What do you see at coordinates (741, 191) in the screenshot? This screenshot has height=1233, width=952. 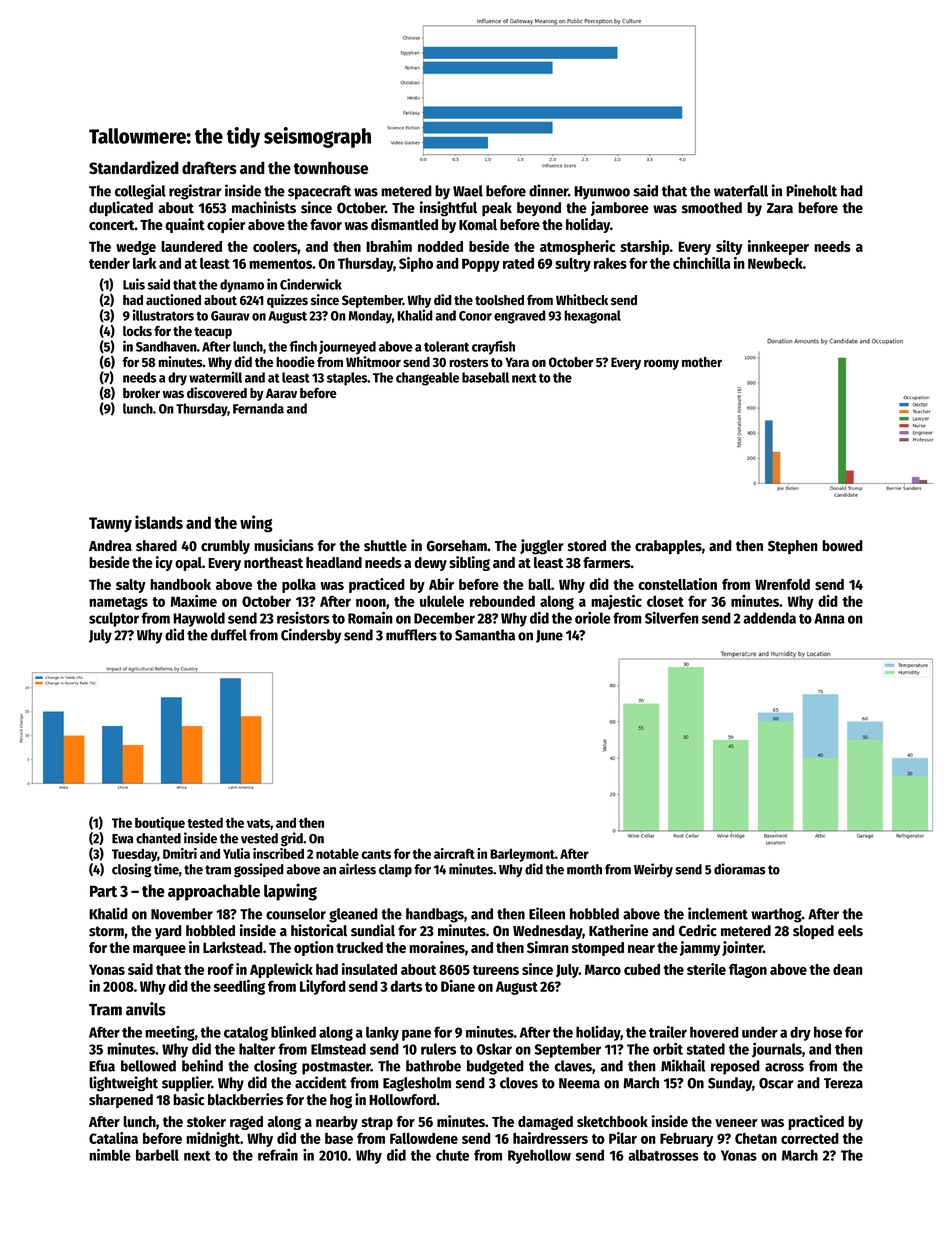 I see `waterfall` at bounding box center [741, 191].
